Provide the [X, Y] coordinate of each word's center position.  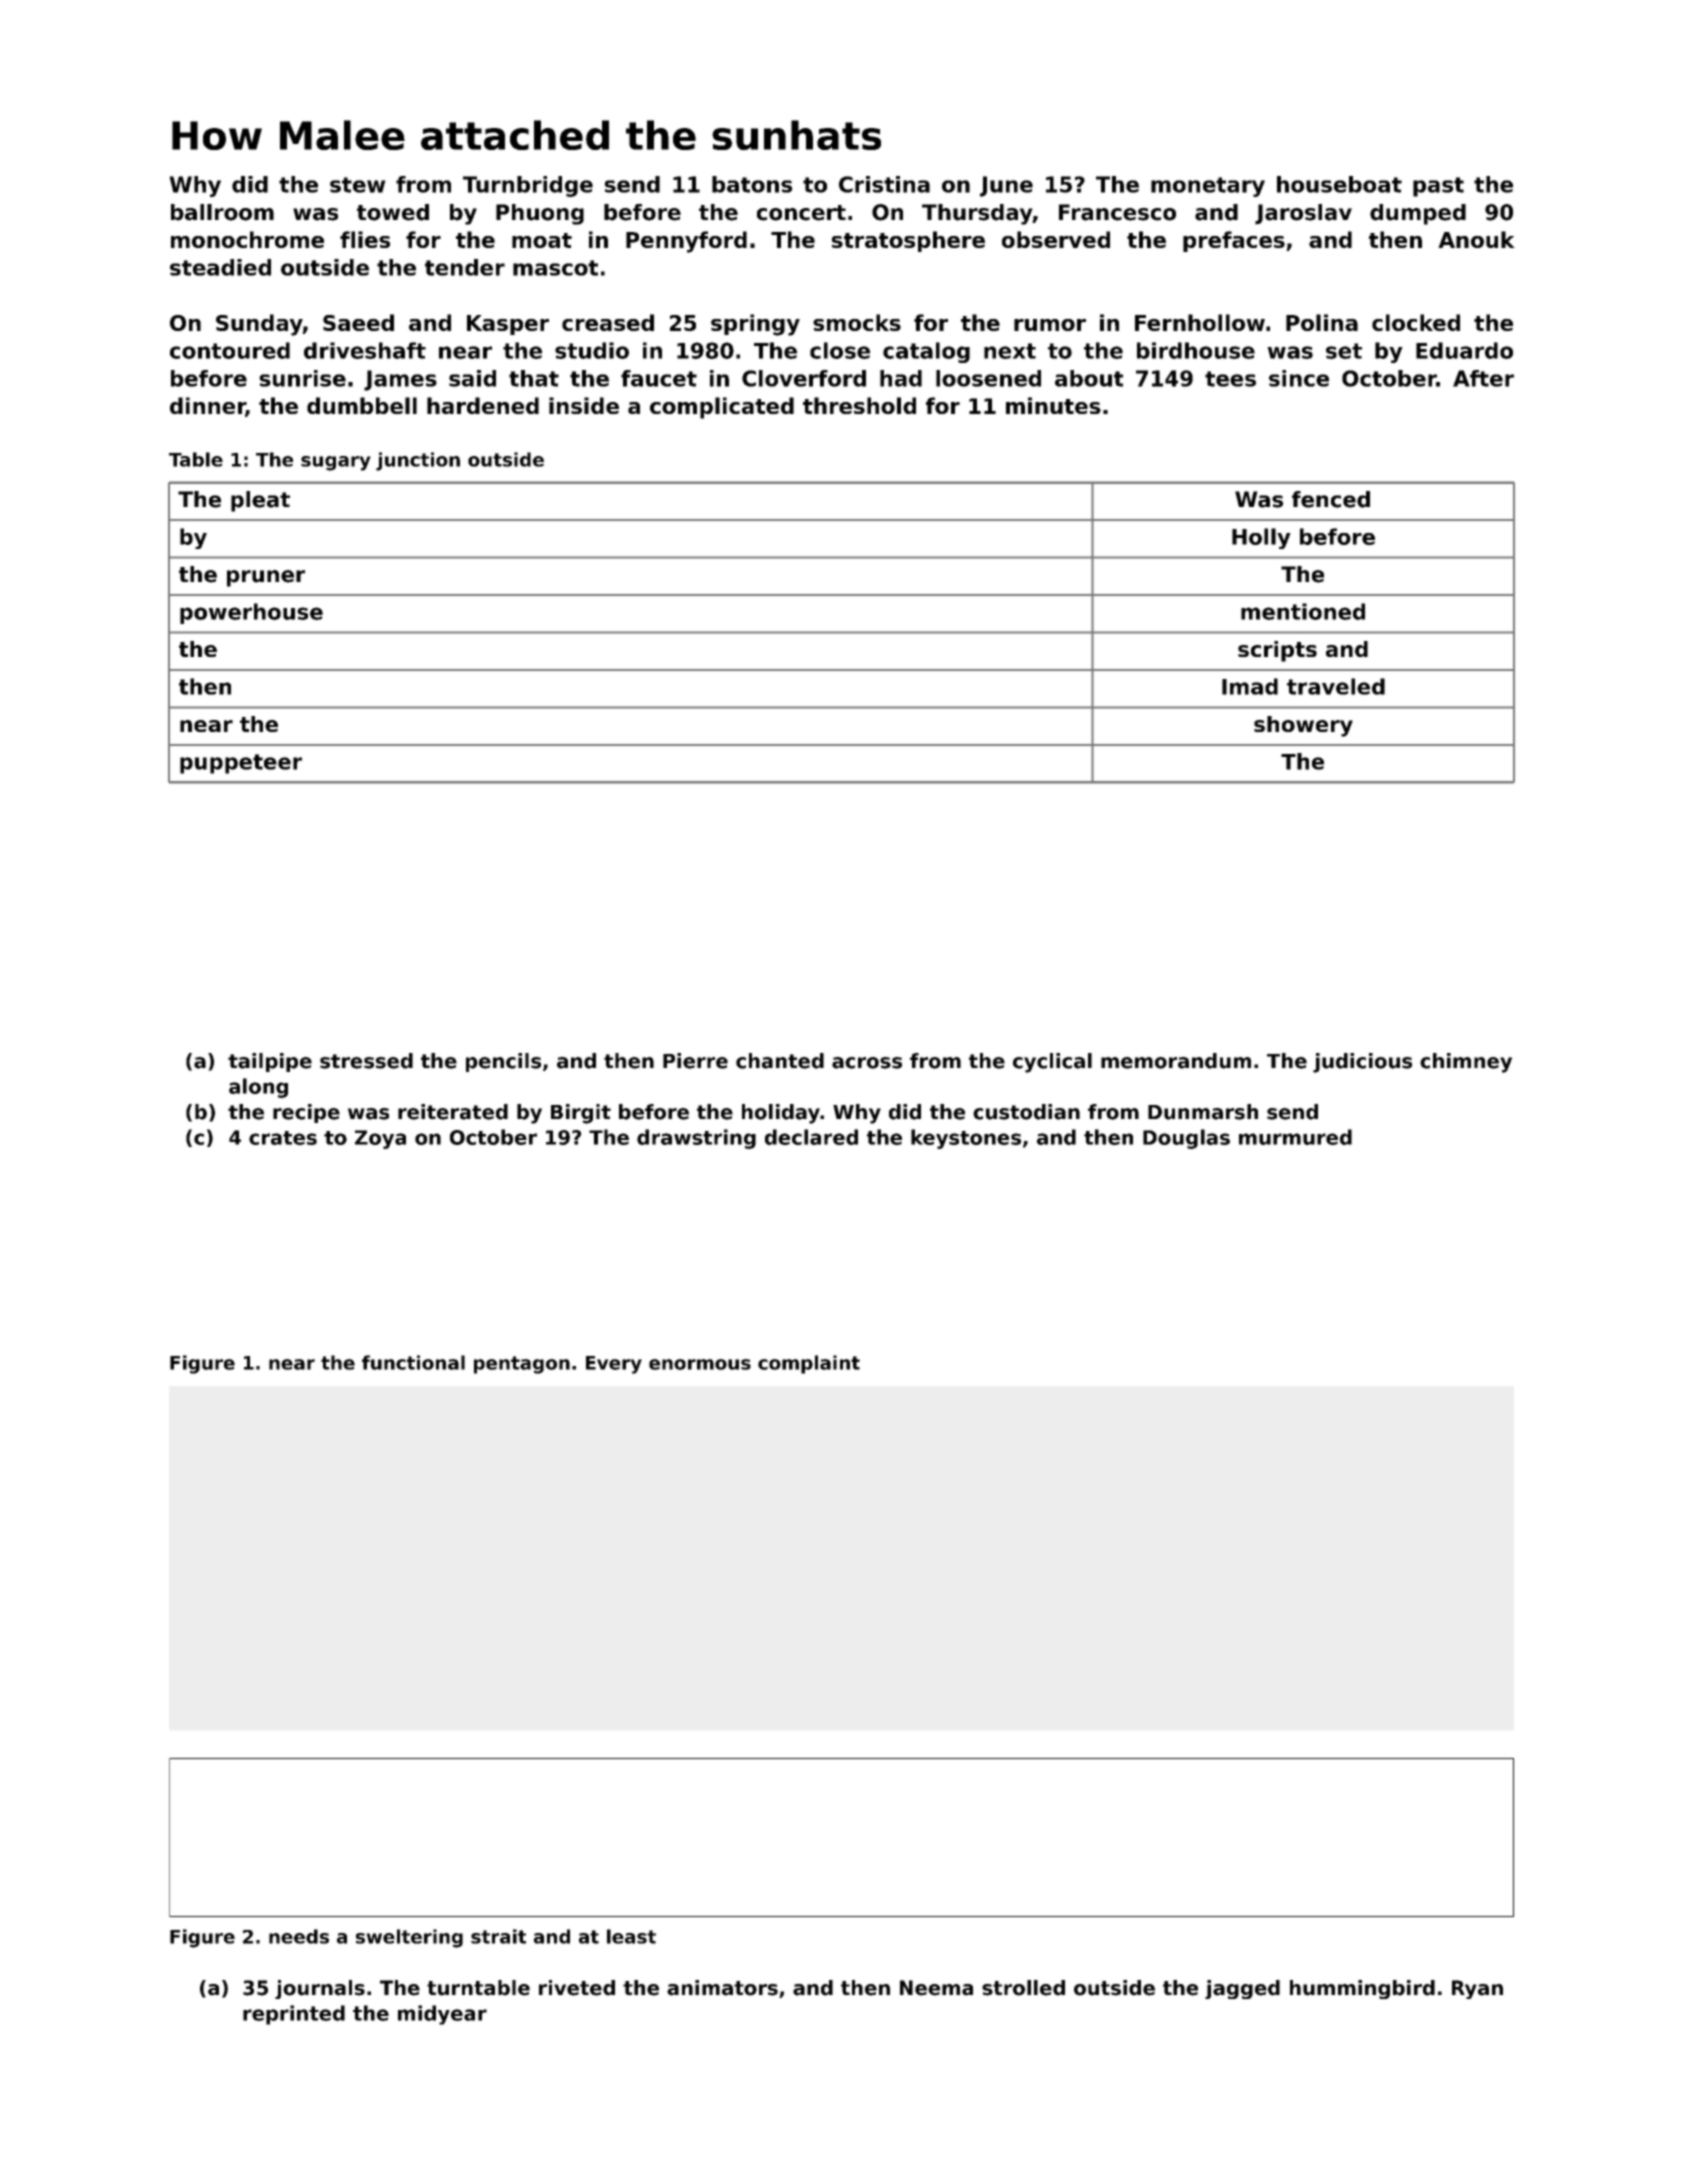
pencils [503, 1062]
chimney [1466, 1063]
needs [299, 1936]
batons [752, 184]
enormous [700, 1364]
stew [358, 185]
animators [722, 1988]
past [1438, 187]
